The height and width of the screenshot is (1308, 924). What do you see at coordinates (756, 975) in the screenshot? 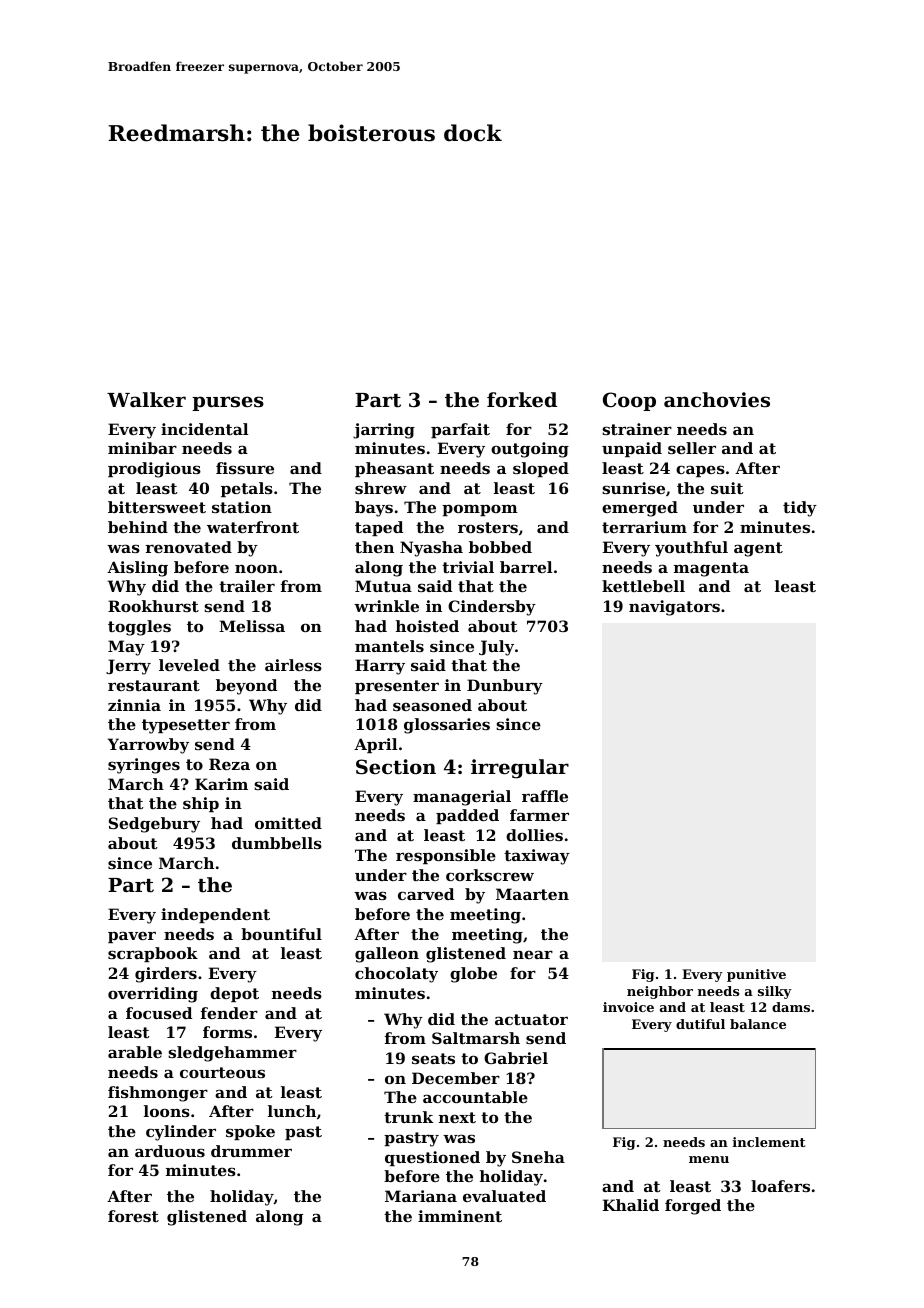
I see `punitive` at bounding box center [756, 975].
